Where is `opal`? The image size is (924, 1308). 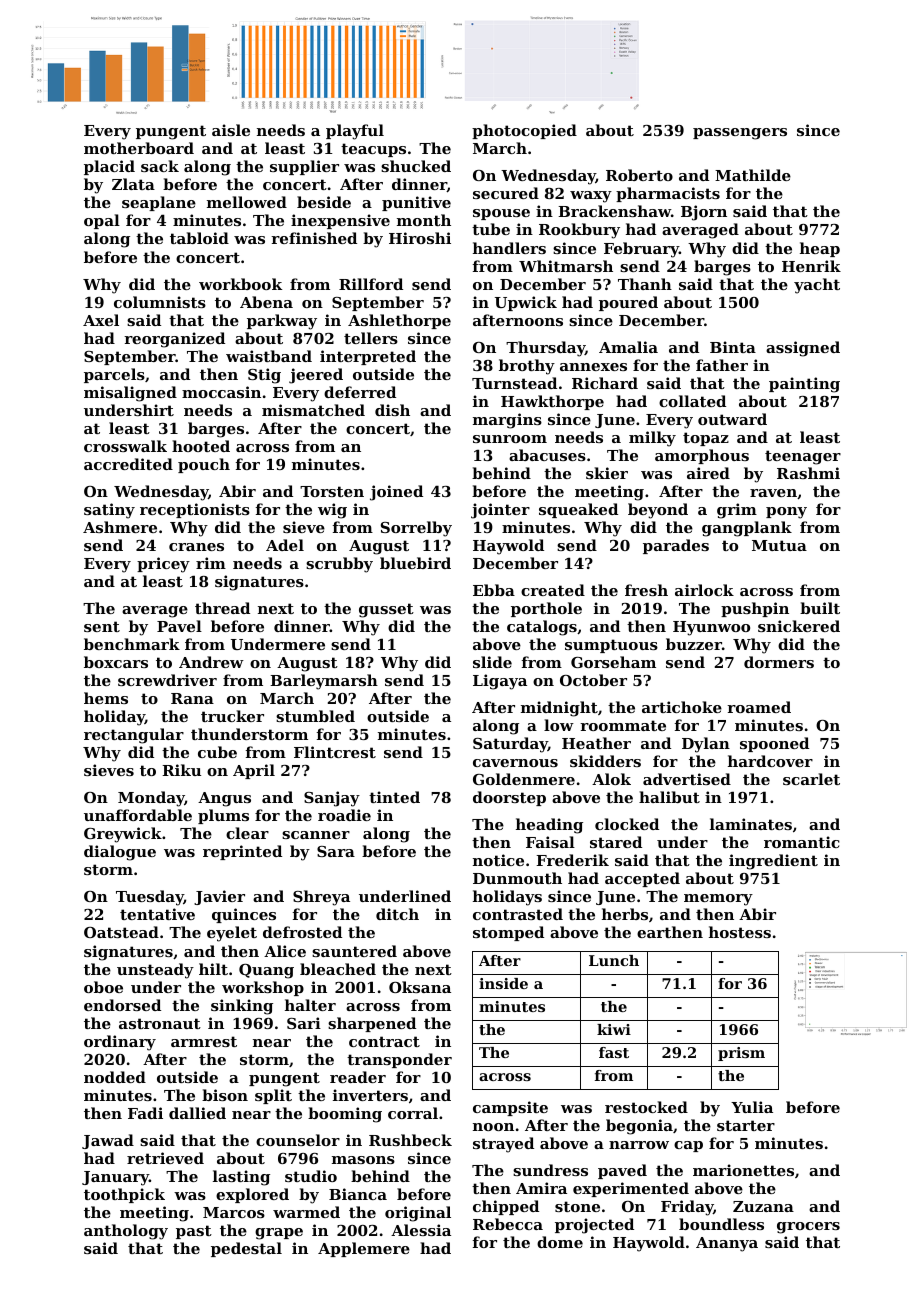 opal is located at coordinates (102, 221).
